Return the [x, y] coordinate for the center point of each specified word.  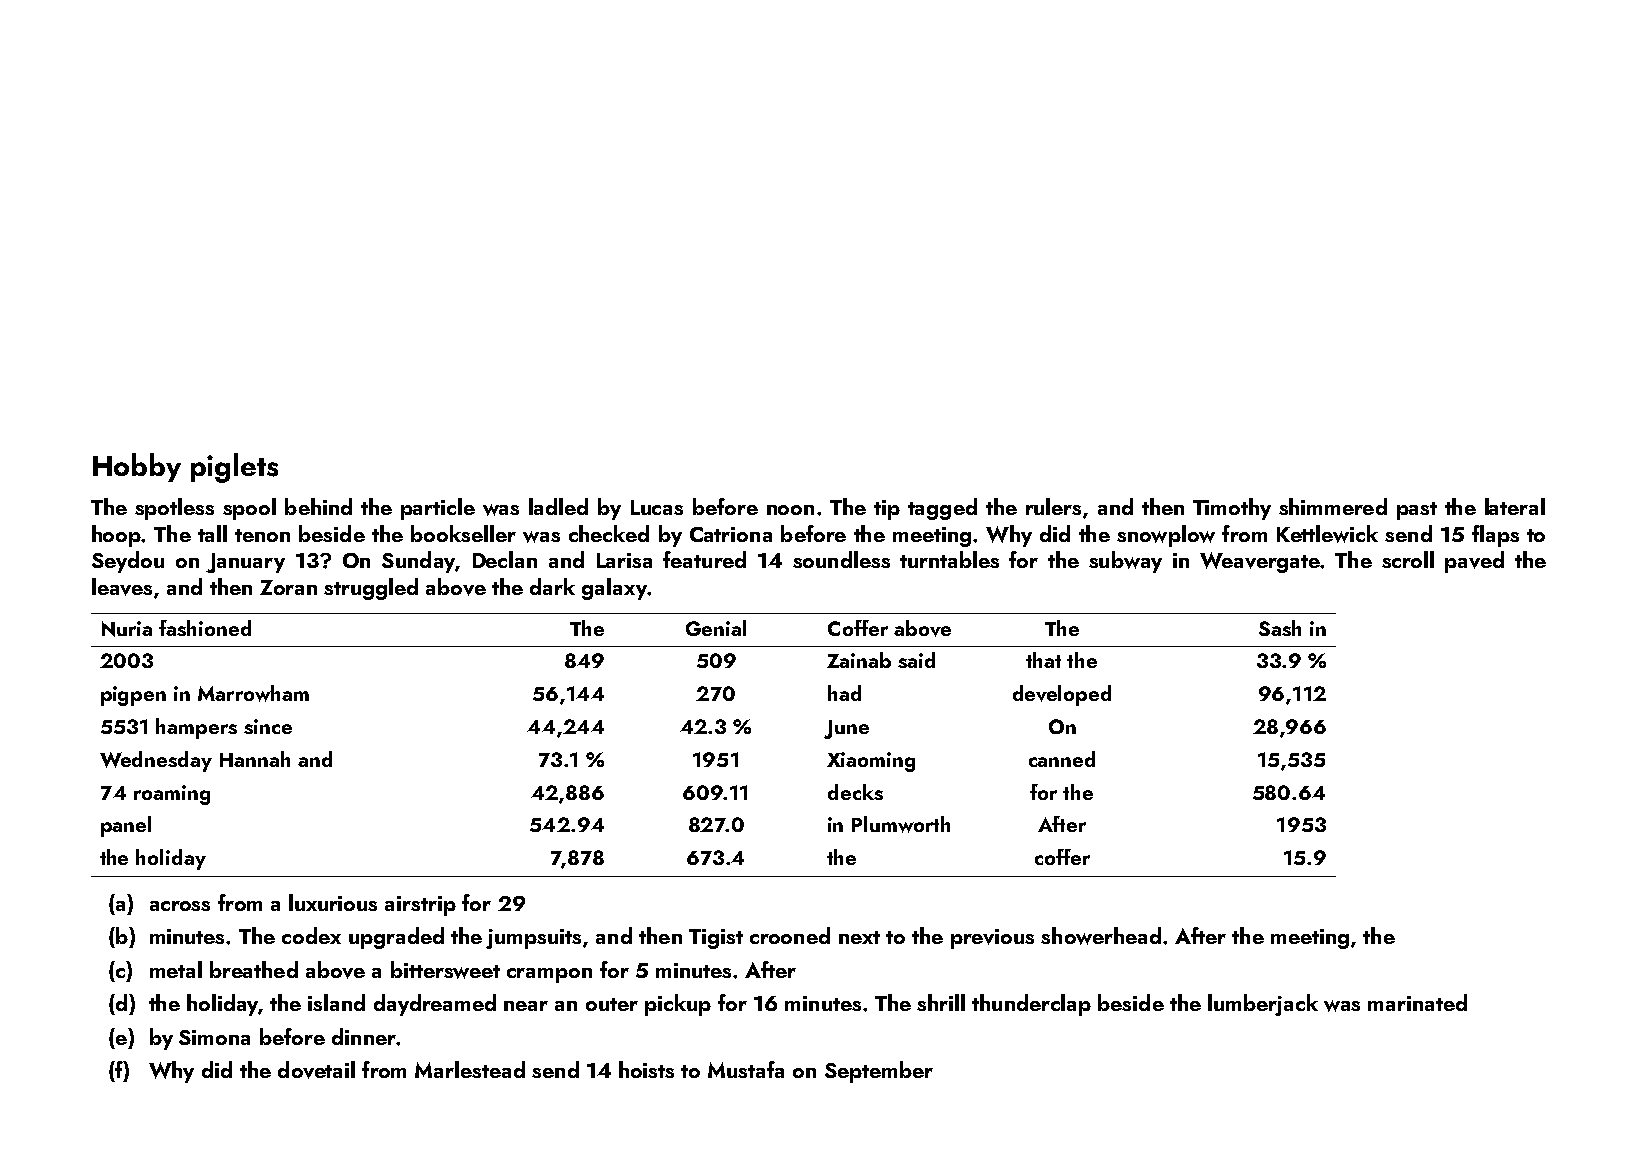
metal [176, 969]
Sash [1280, 628]
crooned [790, 935]
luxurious [333, 902]
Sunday [418, 562]
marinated [1417, 1002]
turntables [949, 559]
